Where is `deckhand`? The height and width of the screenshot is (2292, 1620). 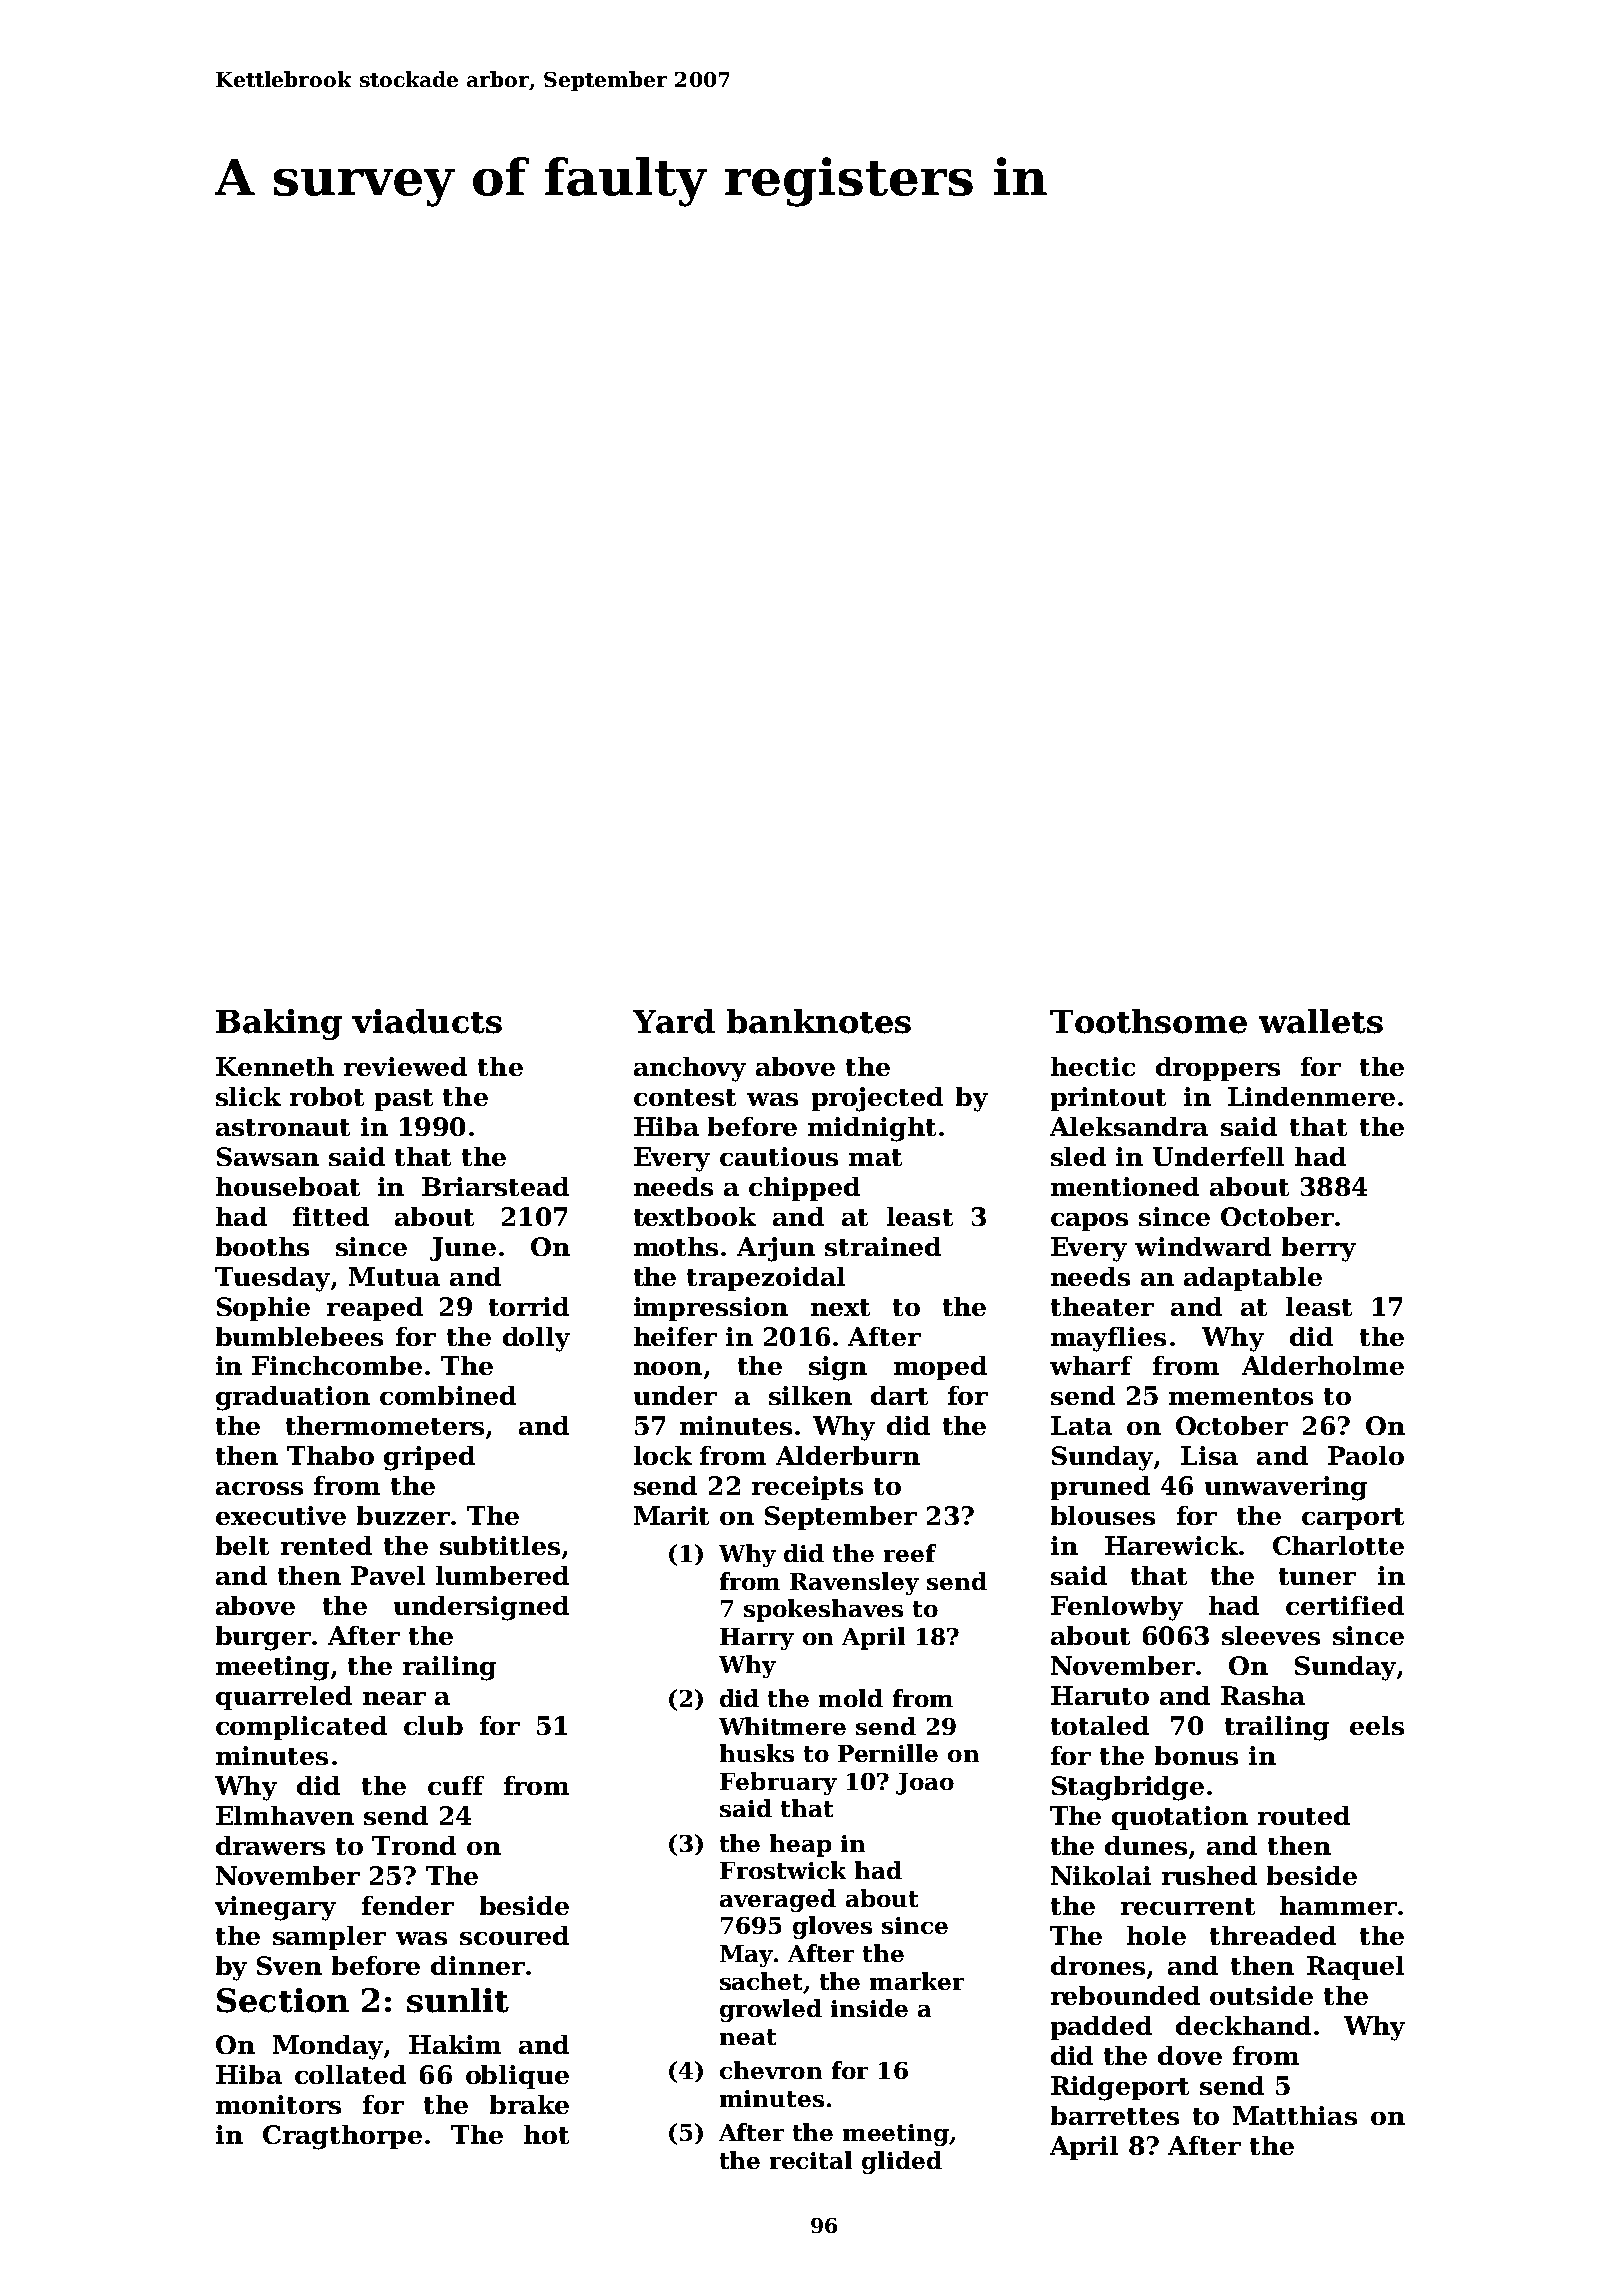
deckhand is located at coordinates (1243, 2025).
